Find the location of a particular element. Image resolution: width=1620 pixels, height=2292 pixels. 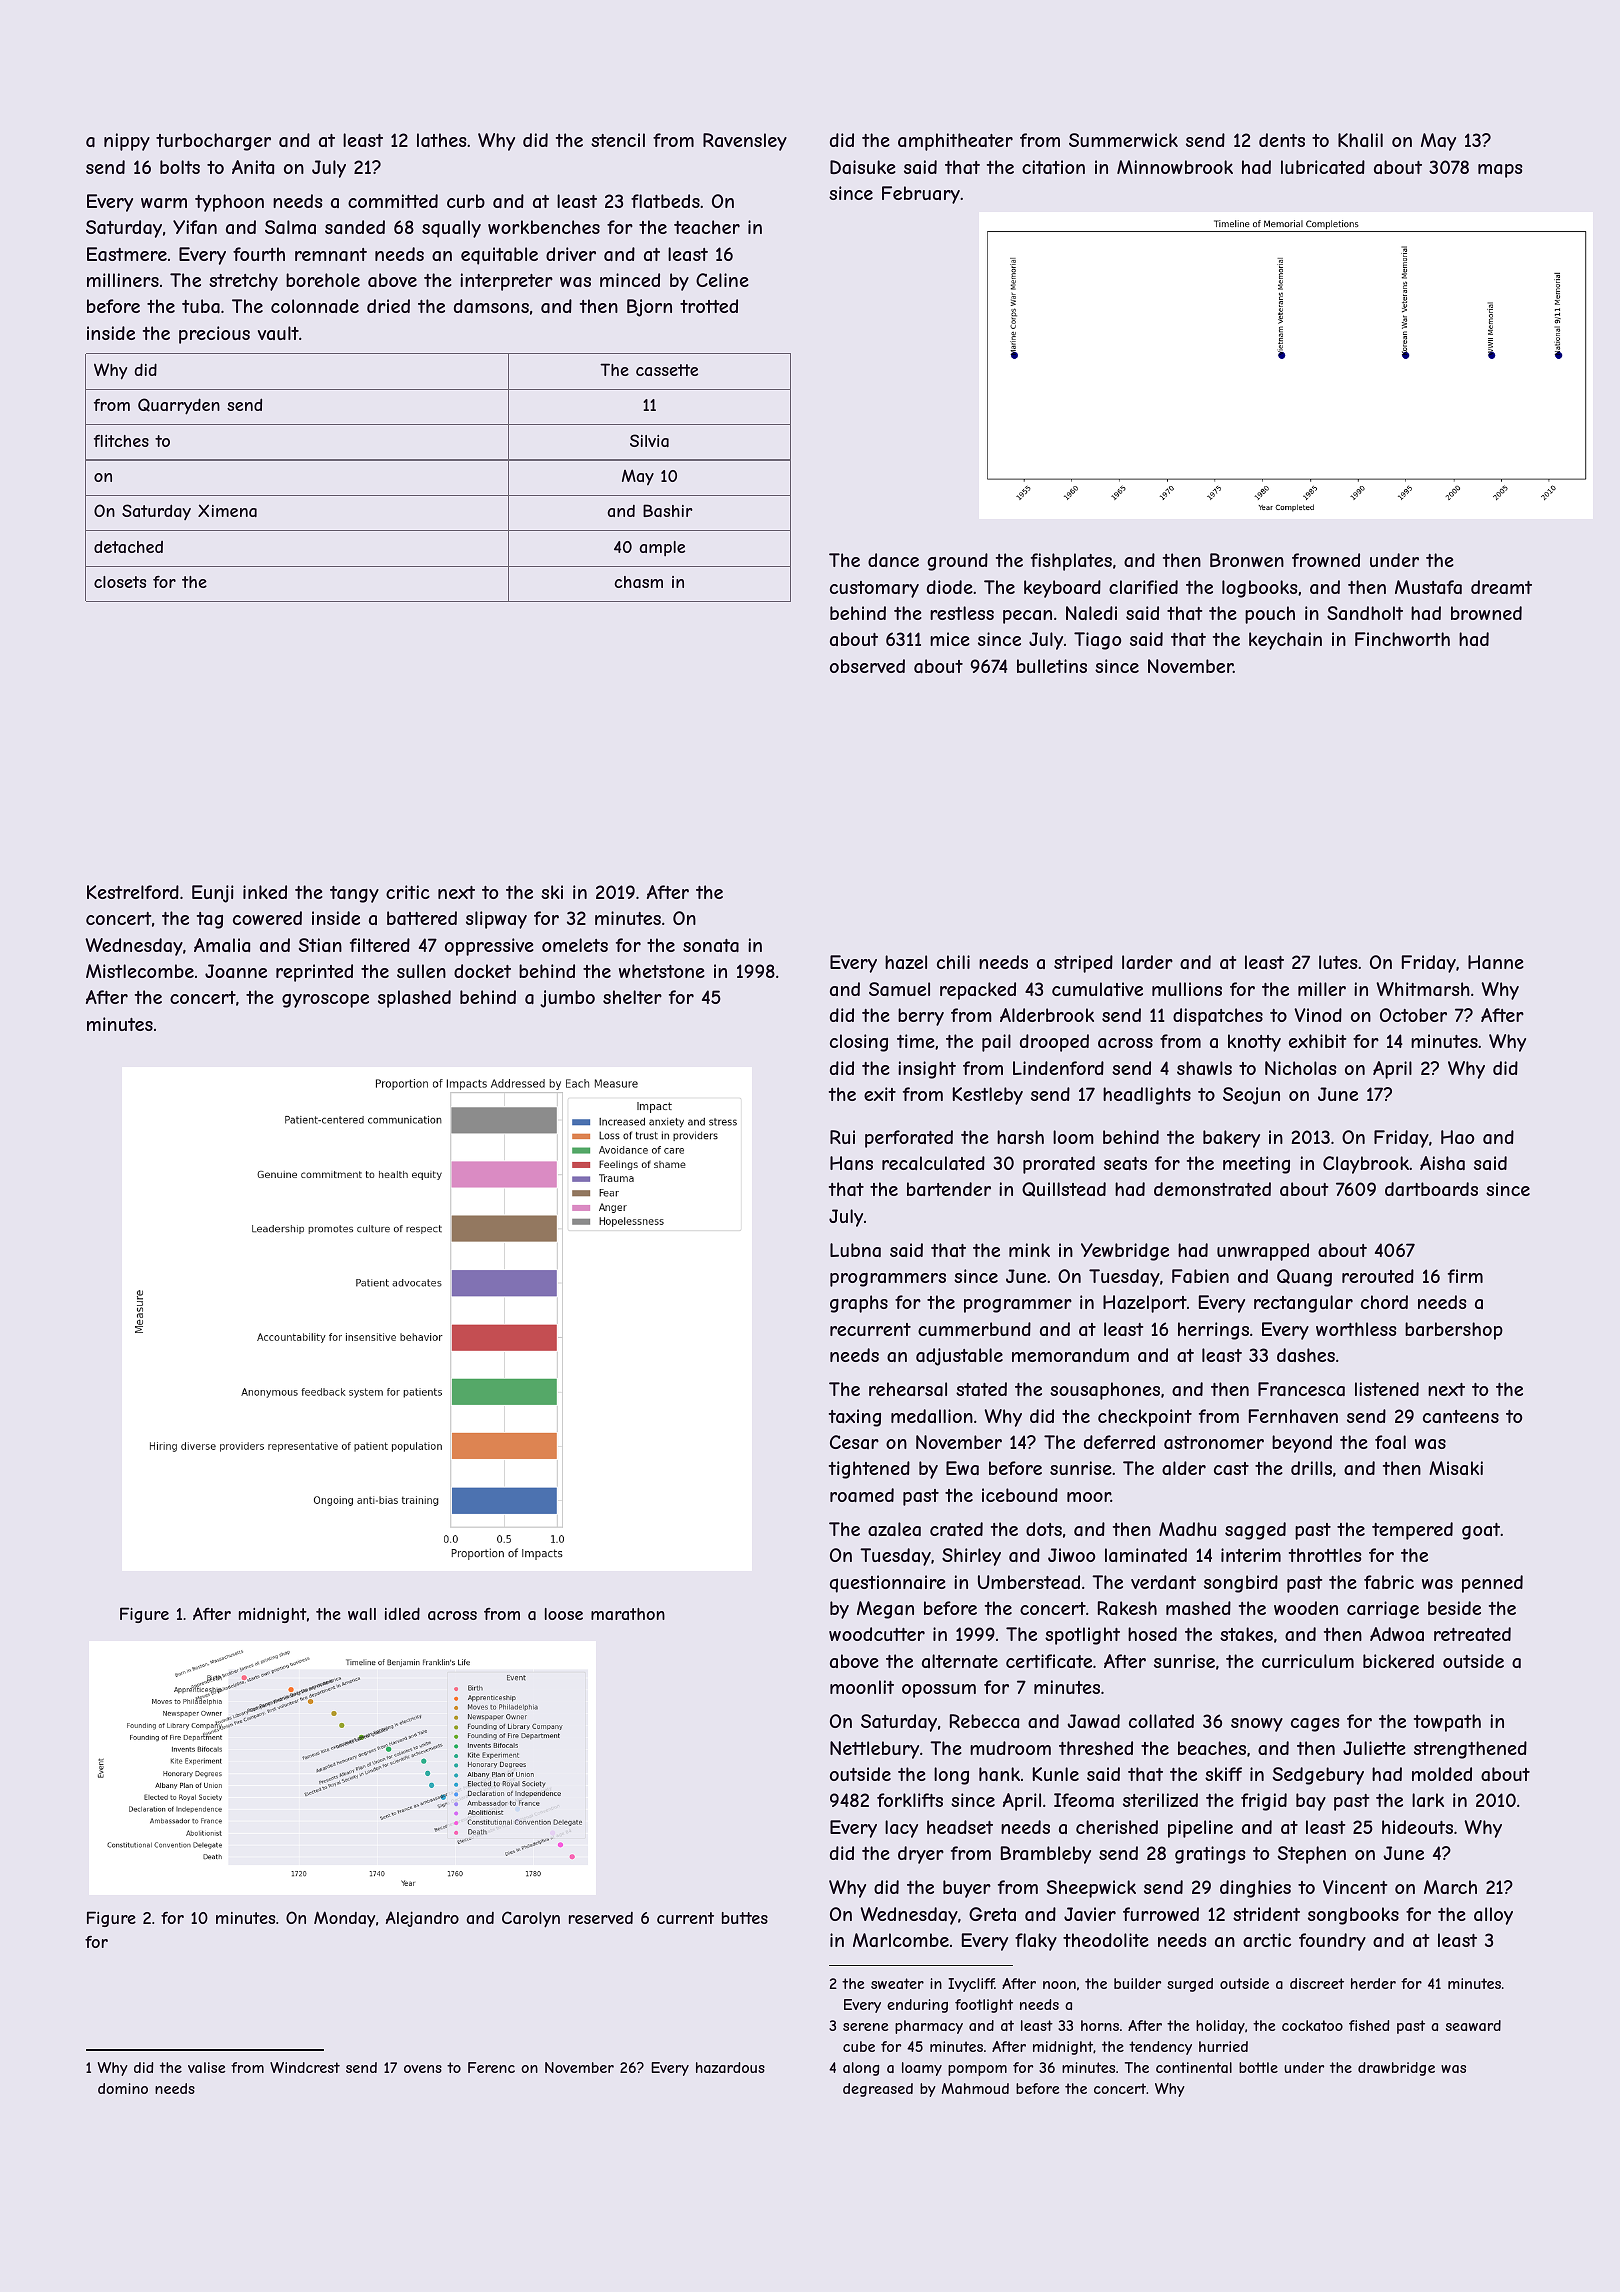

lathes is located at coordinates (442, 140).
